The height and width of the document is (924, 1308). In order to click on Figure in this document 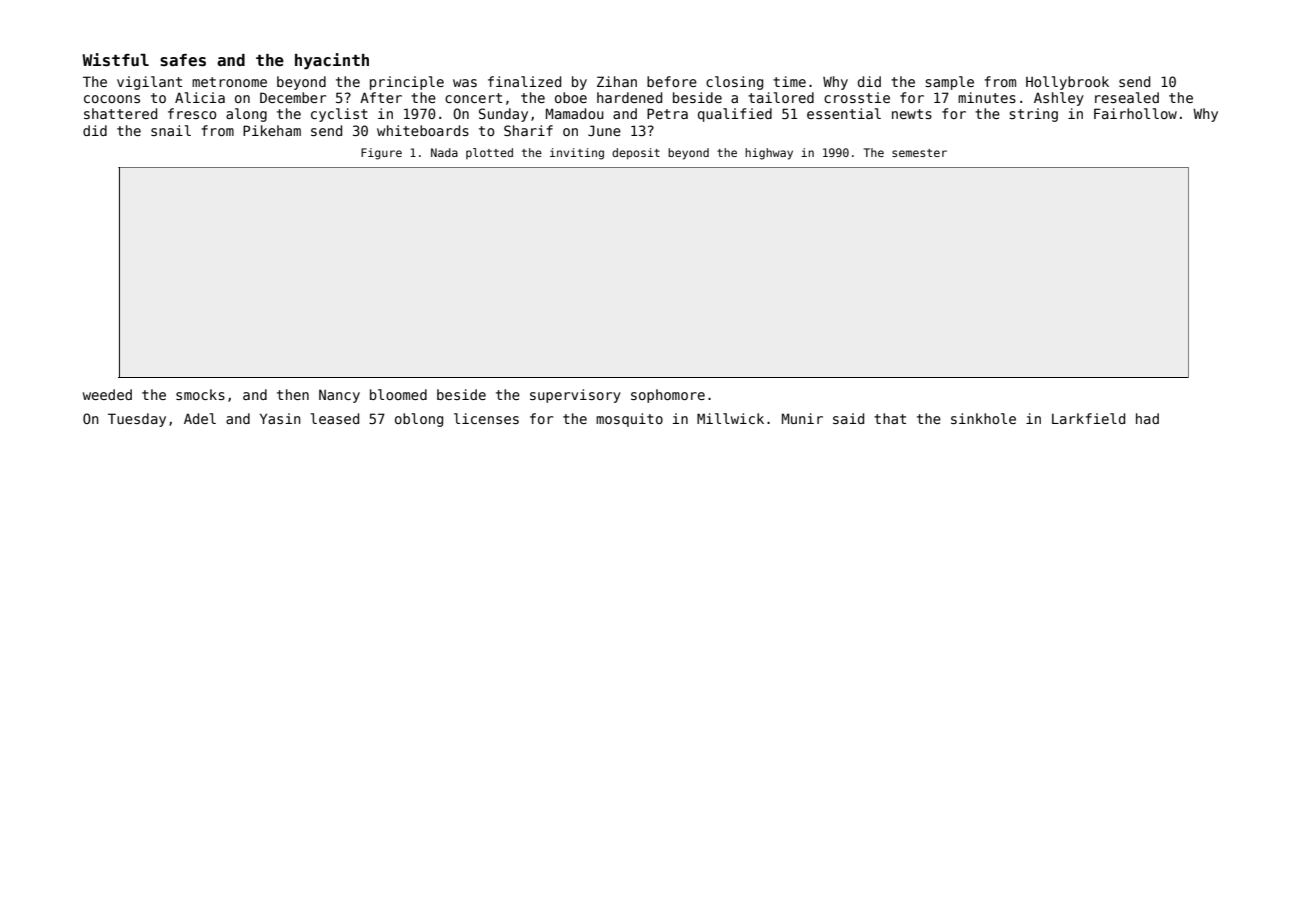, I will do `click(381, 154)`.
